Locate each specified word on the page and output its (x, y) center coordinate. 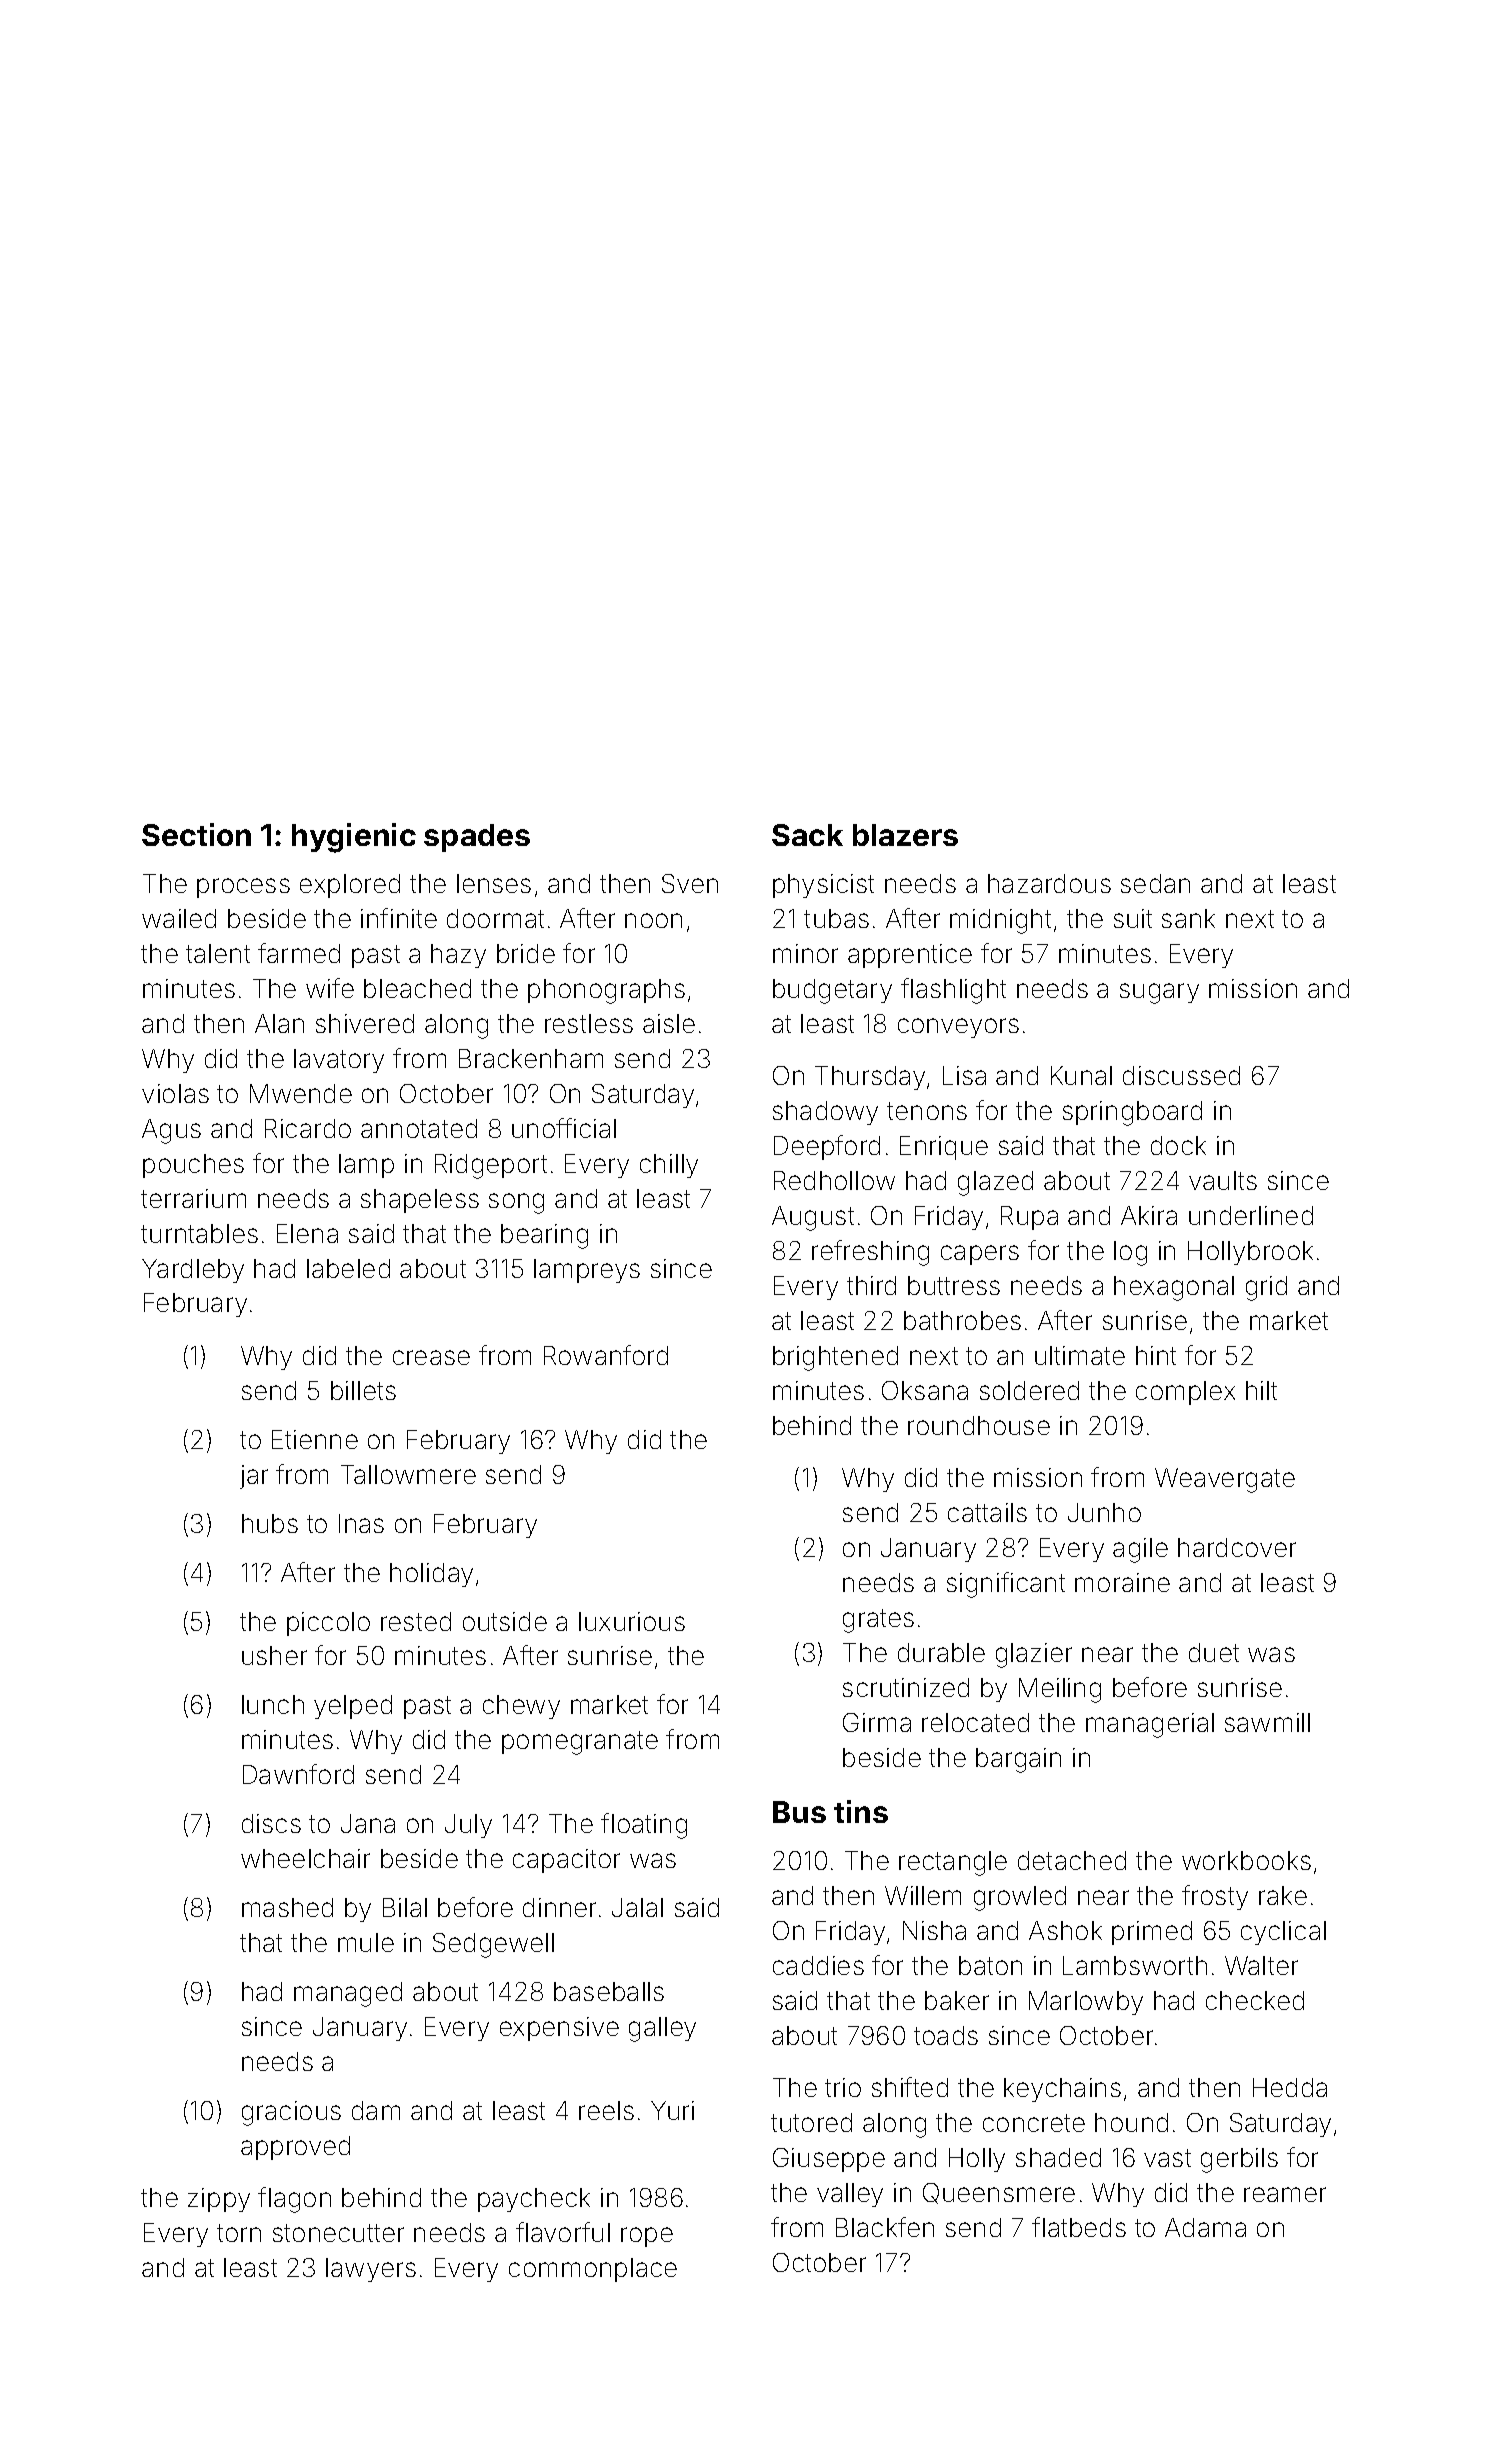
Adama (1205, 2227)
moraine (1122, 1582)
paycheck (534, 2200)
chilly (669, 1166)
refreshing (870, 1253)
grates (878, 1621)
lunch (273, 1704)
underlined (1251, 1215)
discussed (1181, 1075)
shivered (365, 1023)
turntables (199, 1233)
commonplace (593, 2270)
